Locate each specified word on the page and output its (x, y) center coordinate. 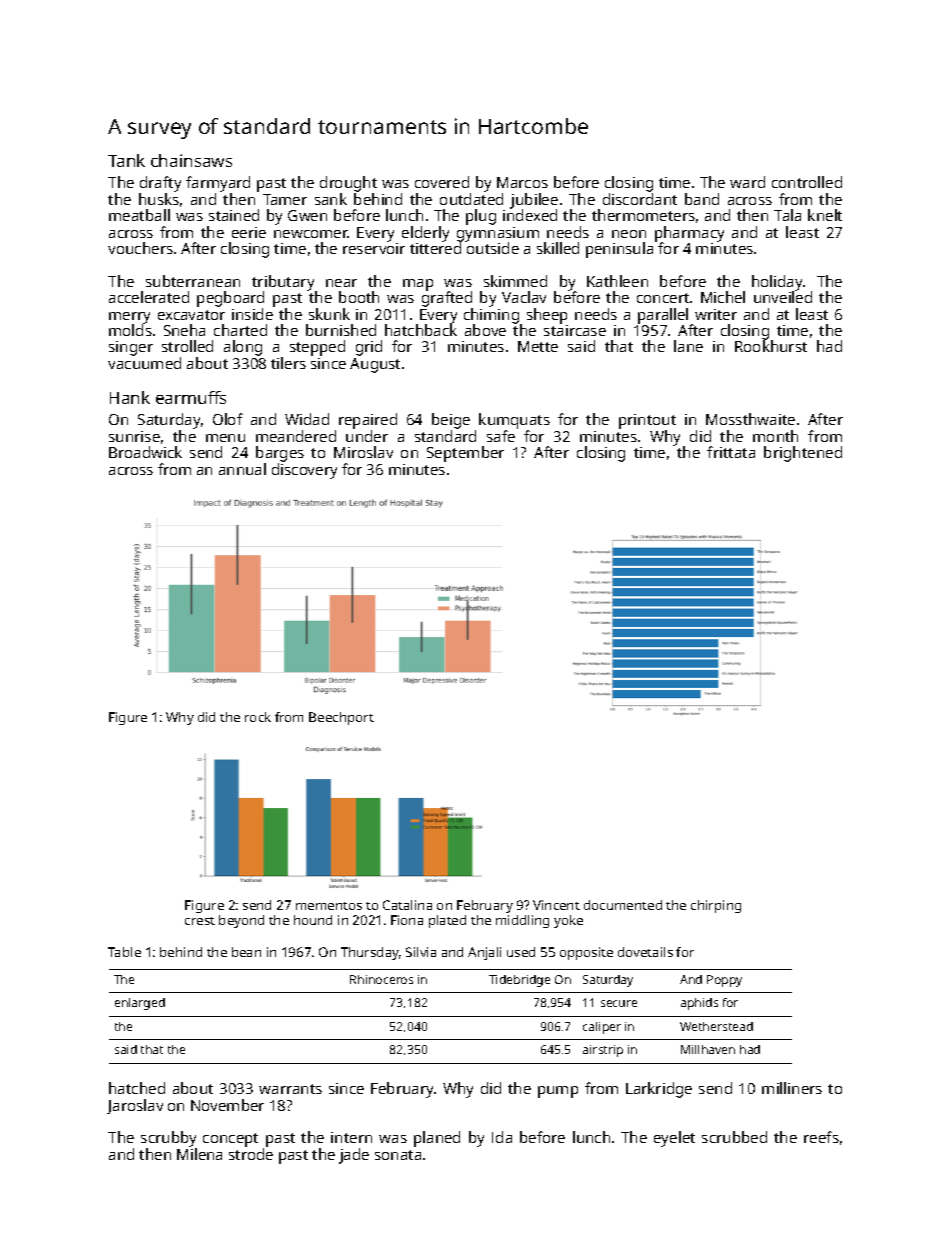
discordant (640, 199)
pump (558, 1092)
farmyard (218, 184)
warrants (290, 1089)
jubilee (534, 201)
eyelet (674, 1139)
